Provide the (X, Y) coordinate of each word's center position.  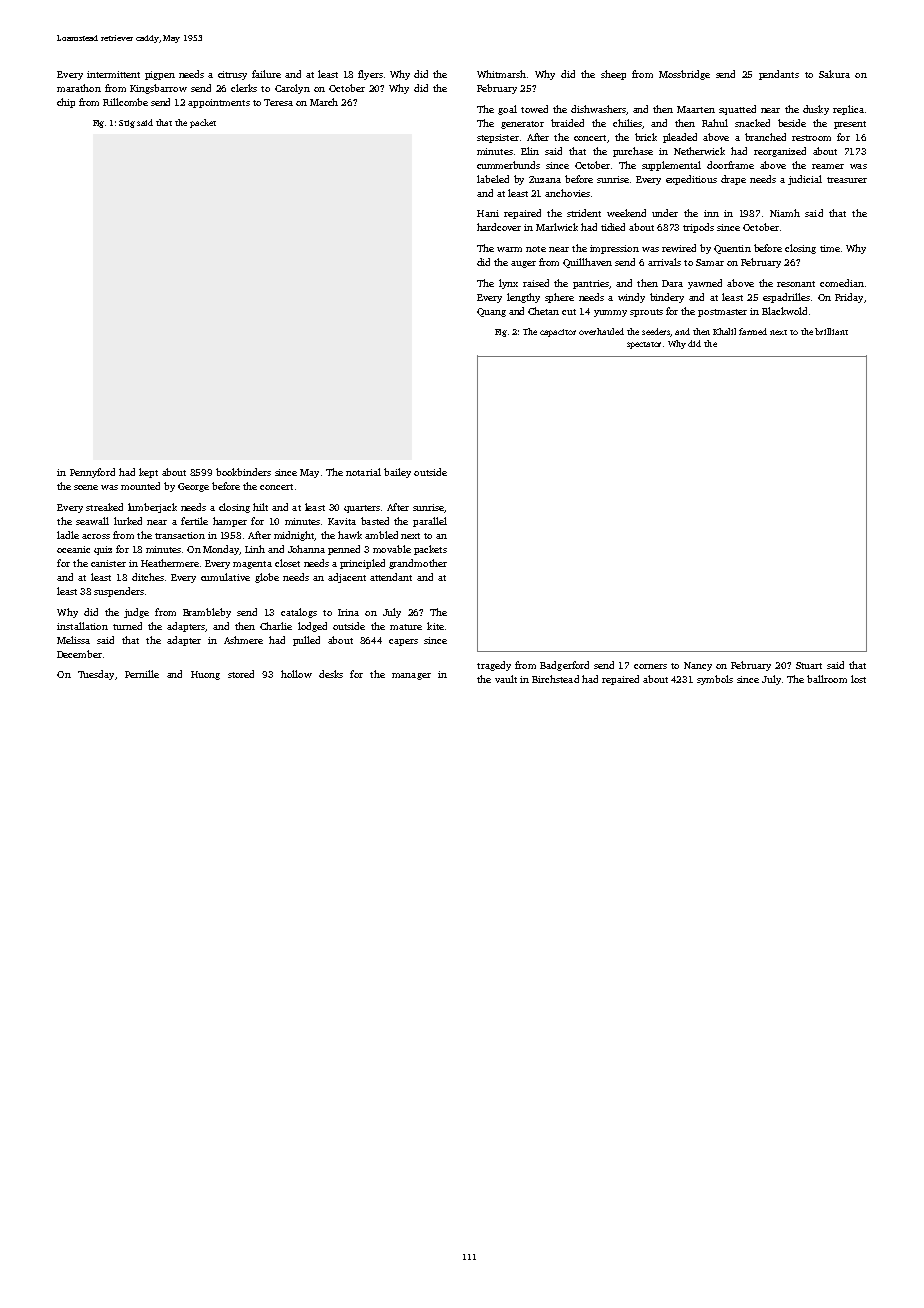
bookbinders (243, 472)
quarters (362, 509)
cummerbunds (508, 165)
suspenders (119, 592)
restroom (811, 138)
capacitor (558, 333)
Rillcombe (125, 102)
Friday (849, 298)
